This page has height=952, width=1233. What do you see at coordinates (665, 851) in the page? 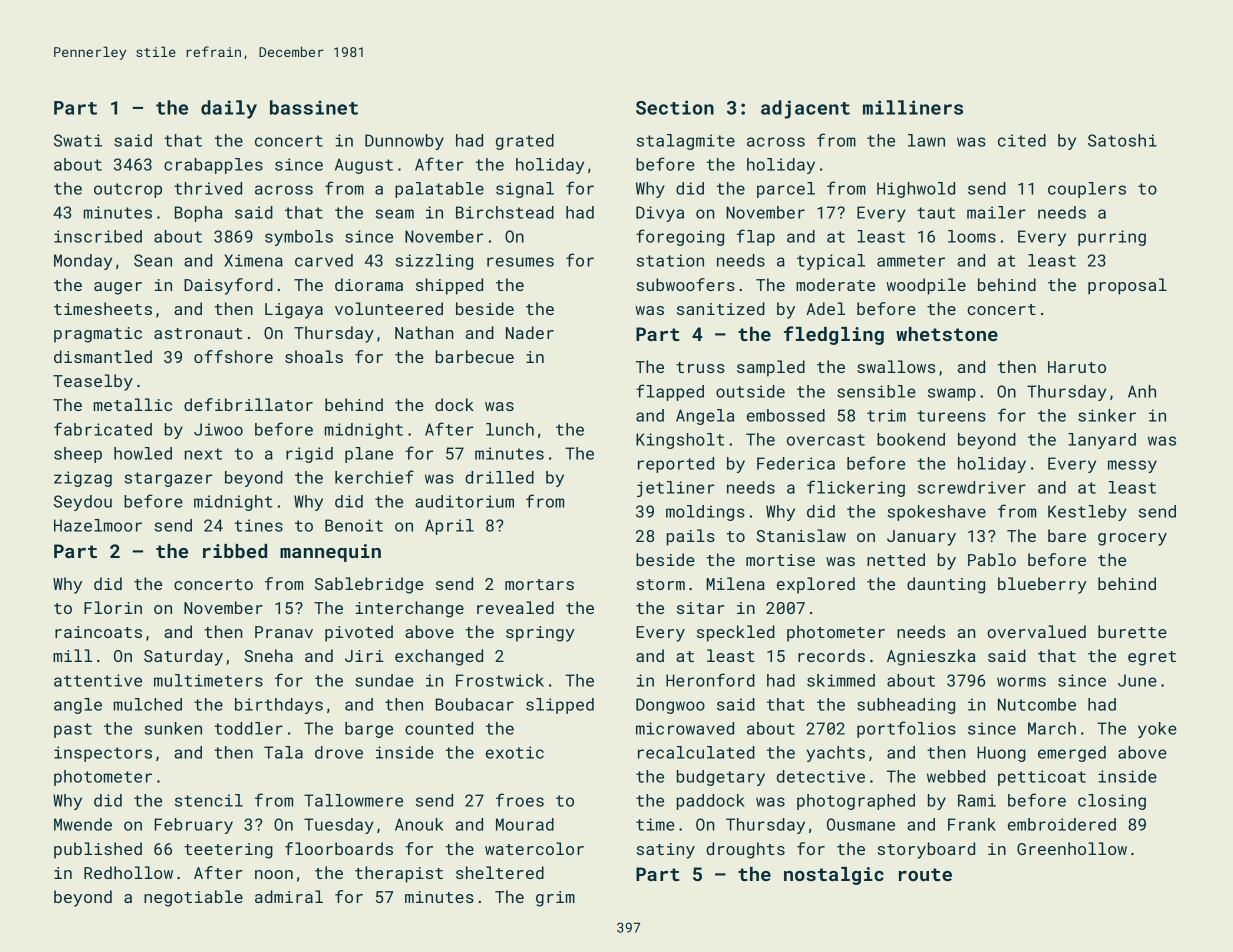
I see `satiny` at bounding box center [665, 851].
